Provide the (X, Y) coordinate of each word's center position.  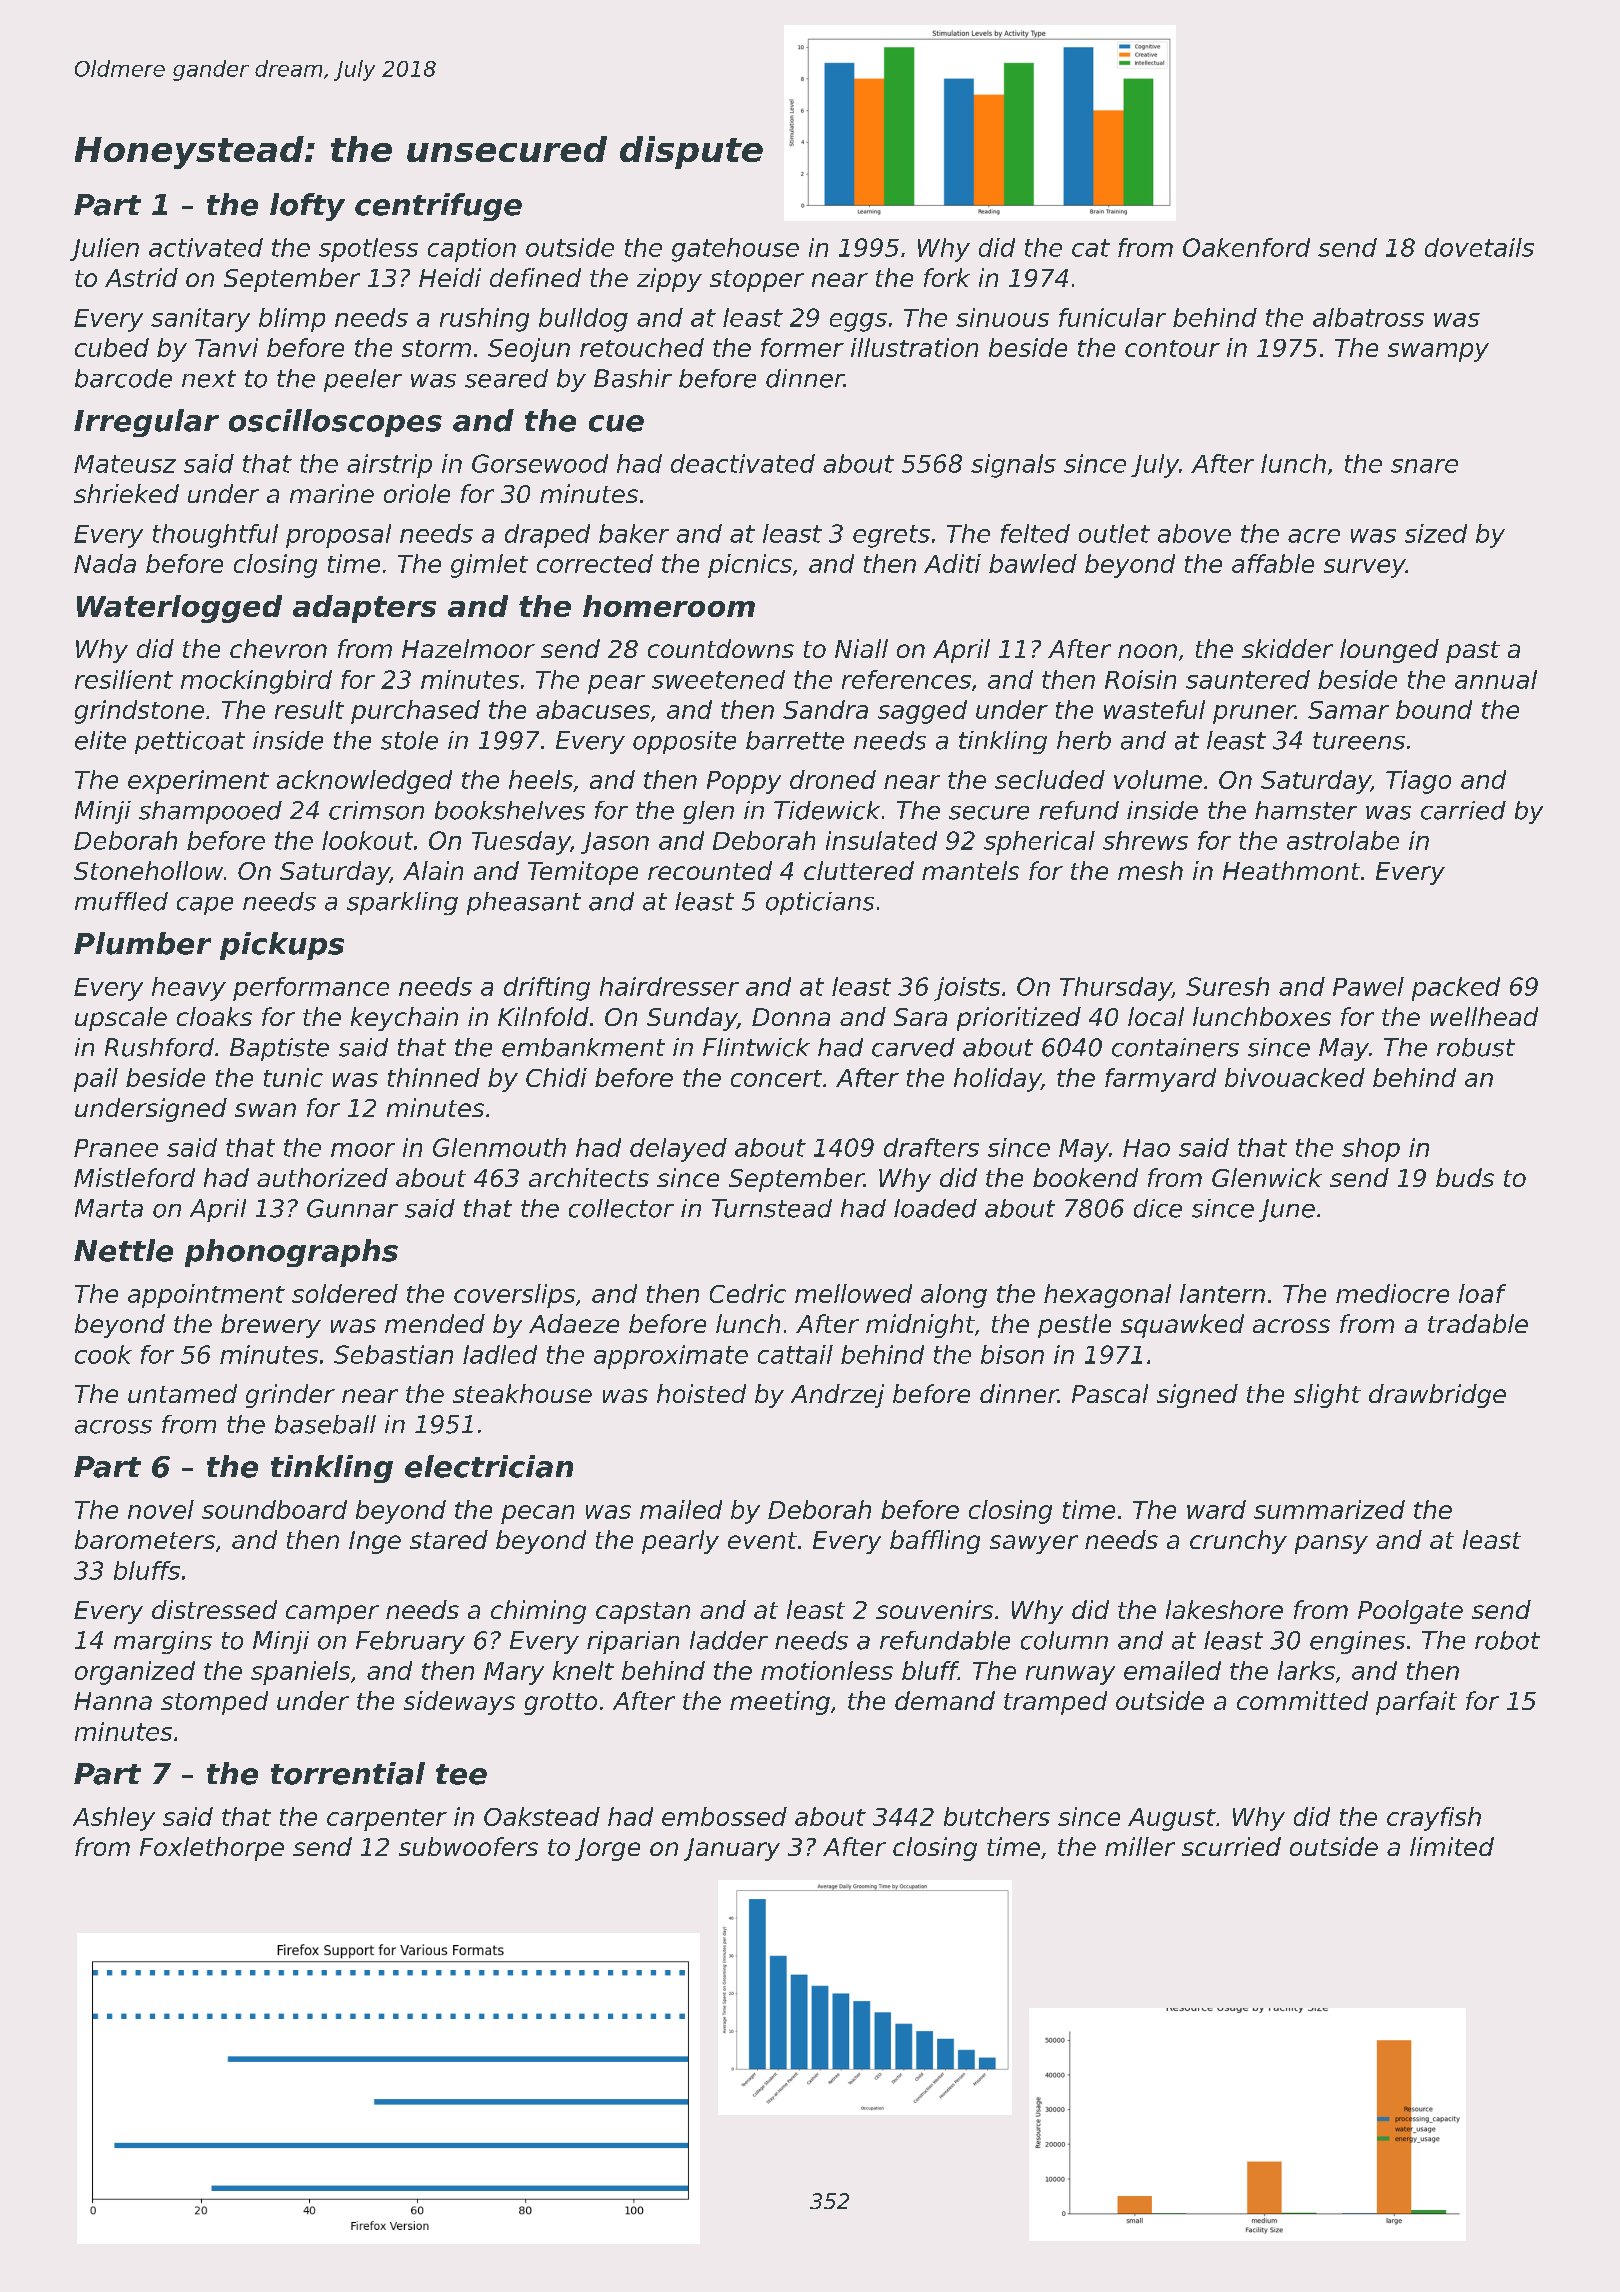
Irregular (146, 423)
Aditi (952, 563)
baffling (935, 1542)
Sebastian (393, 1354)
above (1194, 533)
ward (1216, 1509)
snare (1424, 466)
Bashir (633, 378)
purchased (415, 712)
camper (332, 1614)
